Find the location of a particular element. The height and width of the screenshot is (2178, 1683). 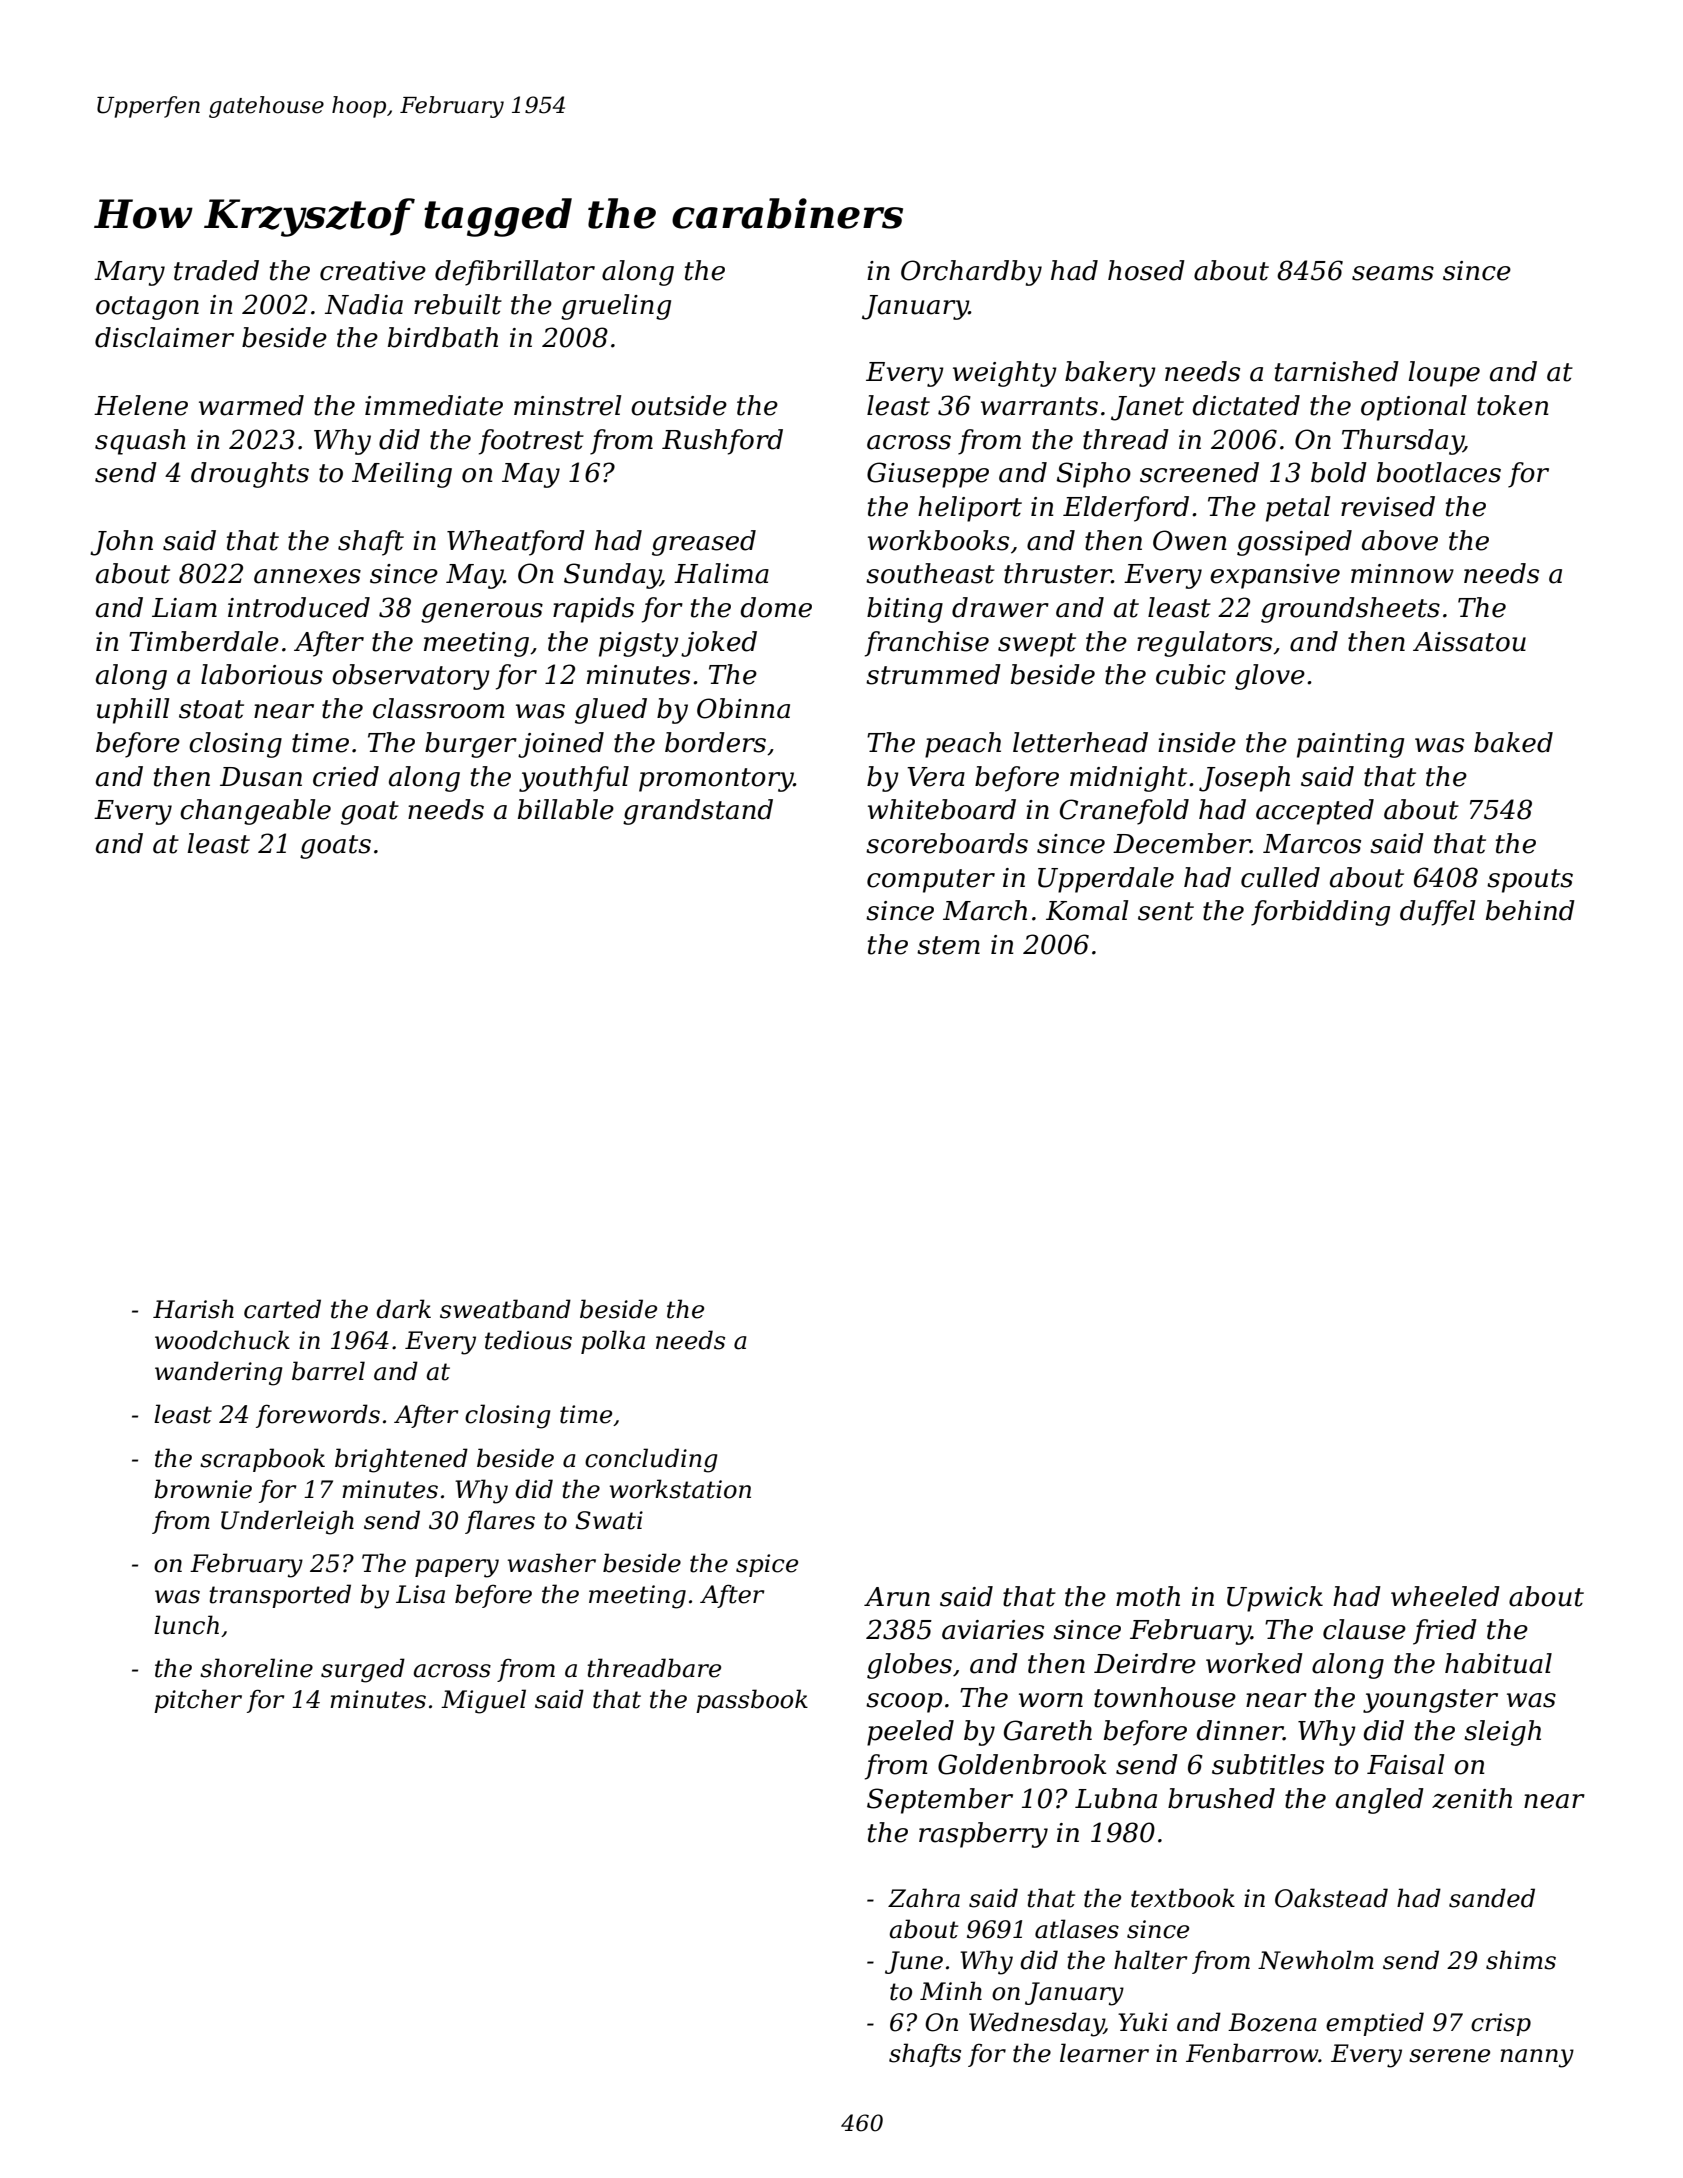

creative is located at coordinates (373, 271).
